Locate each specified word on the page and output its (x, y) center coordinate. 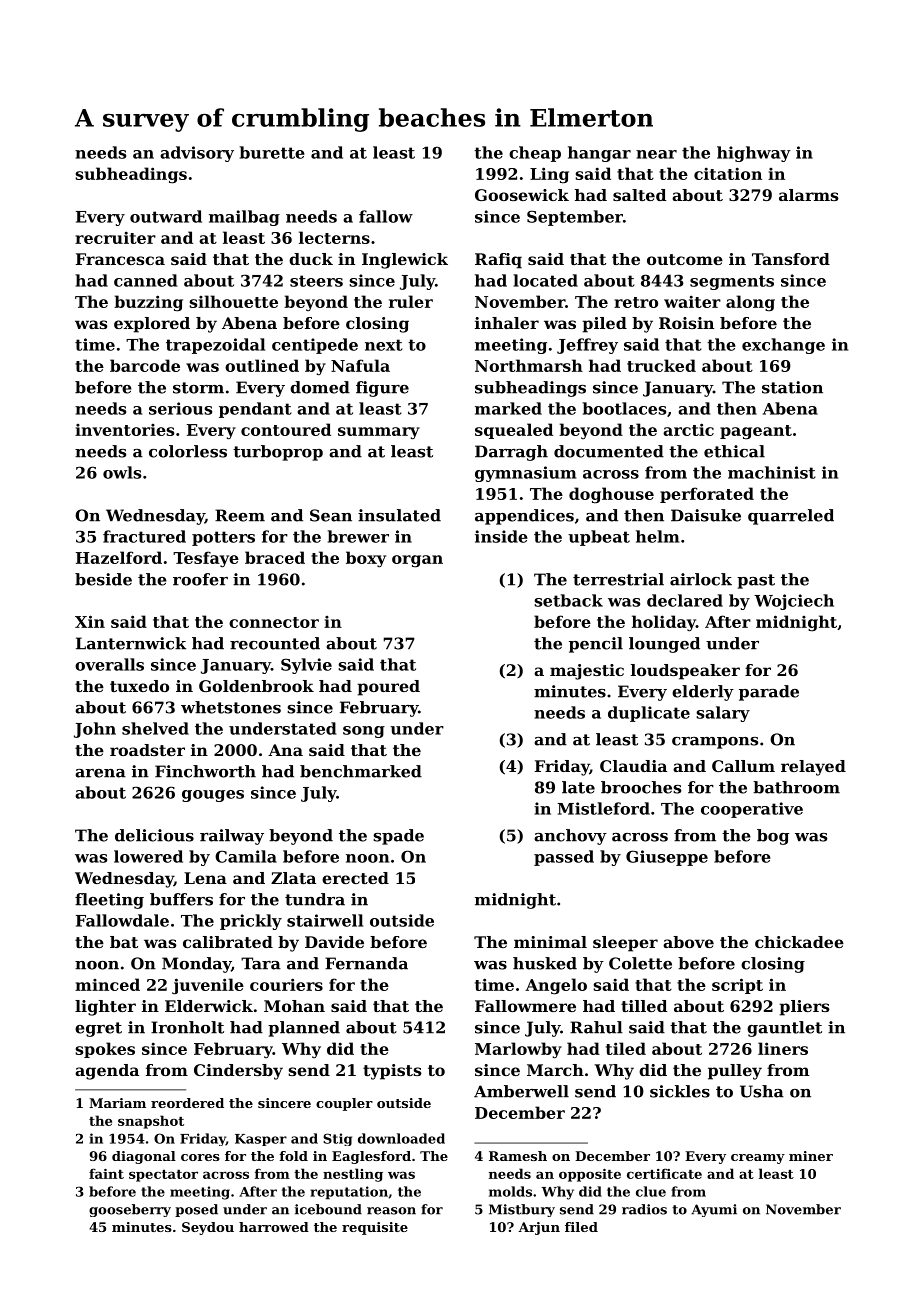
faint (106, 1173)
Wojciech (794, 602)
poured (388, 688)
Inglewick (405, 261)
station (792, 387)
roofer (200, 579)
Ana (285, 750)
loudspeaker (685, 672)
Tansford (791, 259)
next (384, 345)
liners (783, 1048)
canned (146, 280)
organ (417, 561)
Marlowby (518, 1050)
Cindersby (238, 1072)
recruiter (115, 237)
